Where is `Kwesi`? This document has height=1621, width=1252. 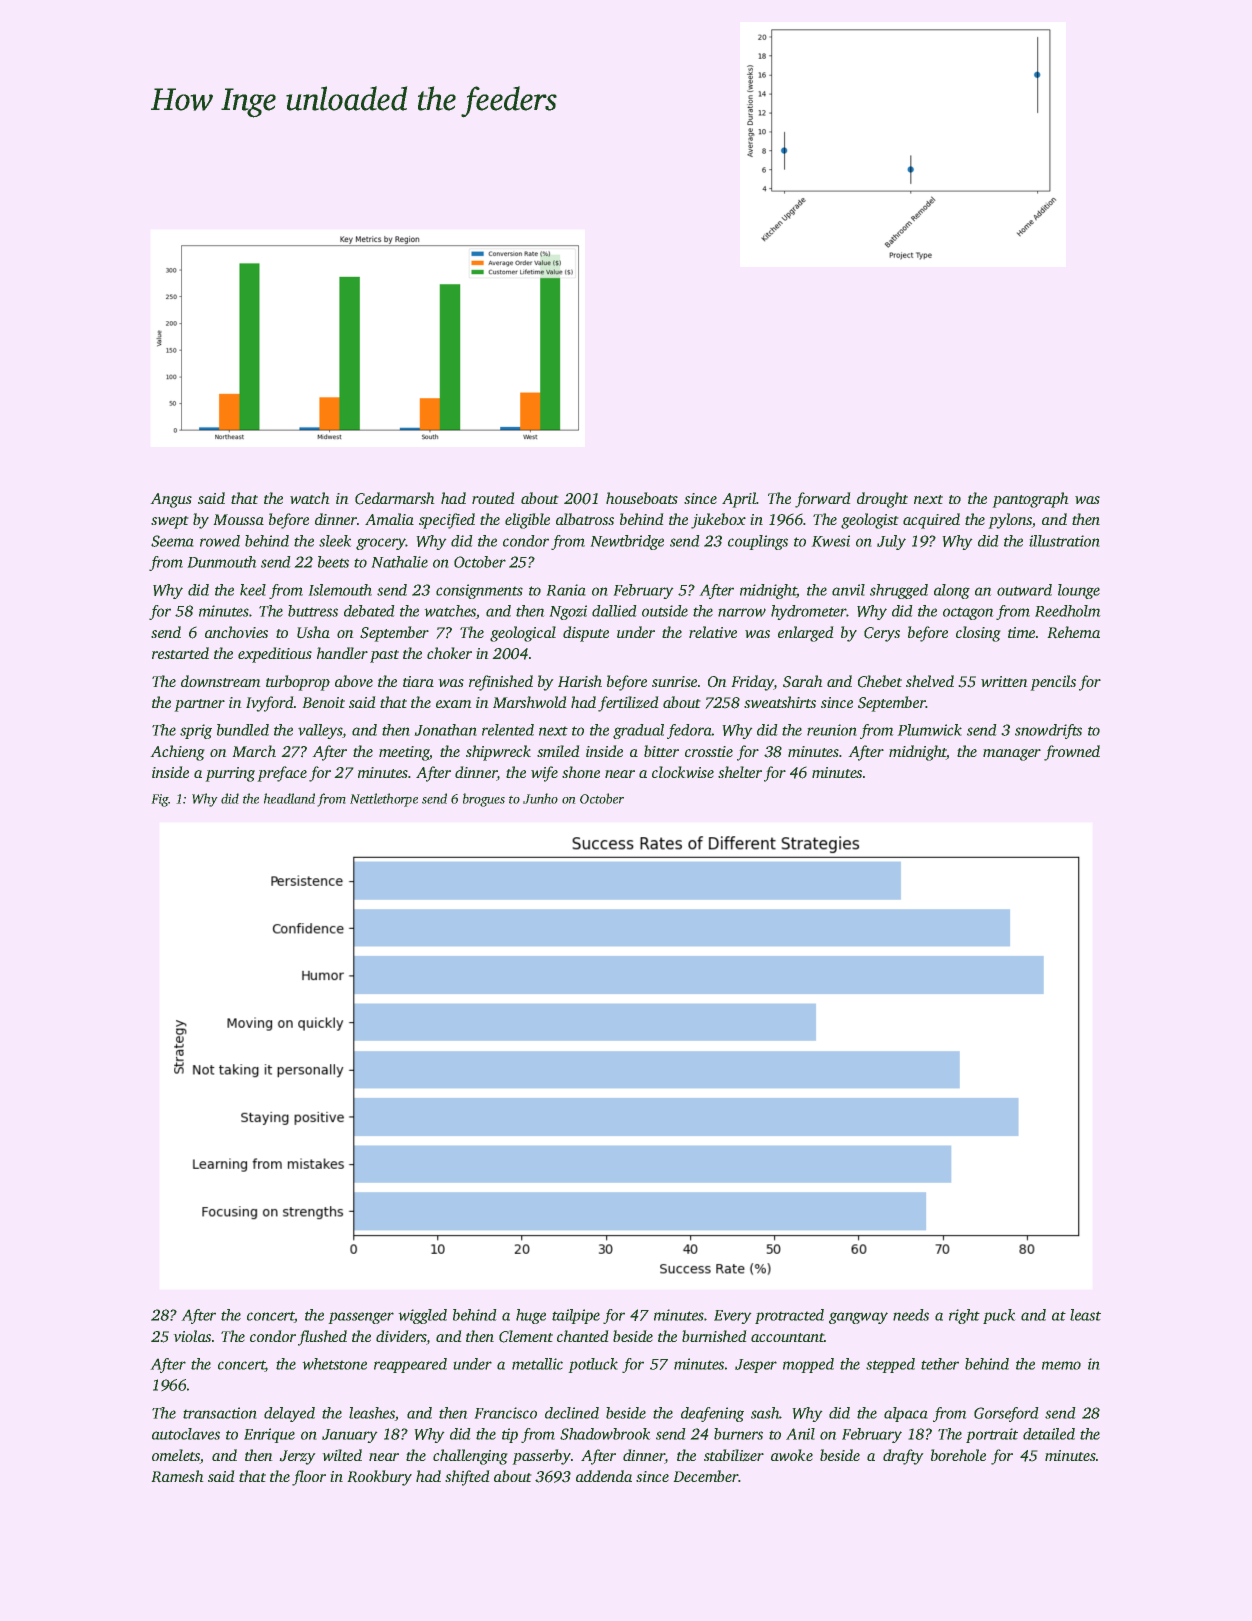 Kwesi is located at coordinates (830, 541).
